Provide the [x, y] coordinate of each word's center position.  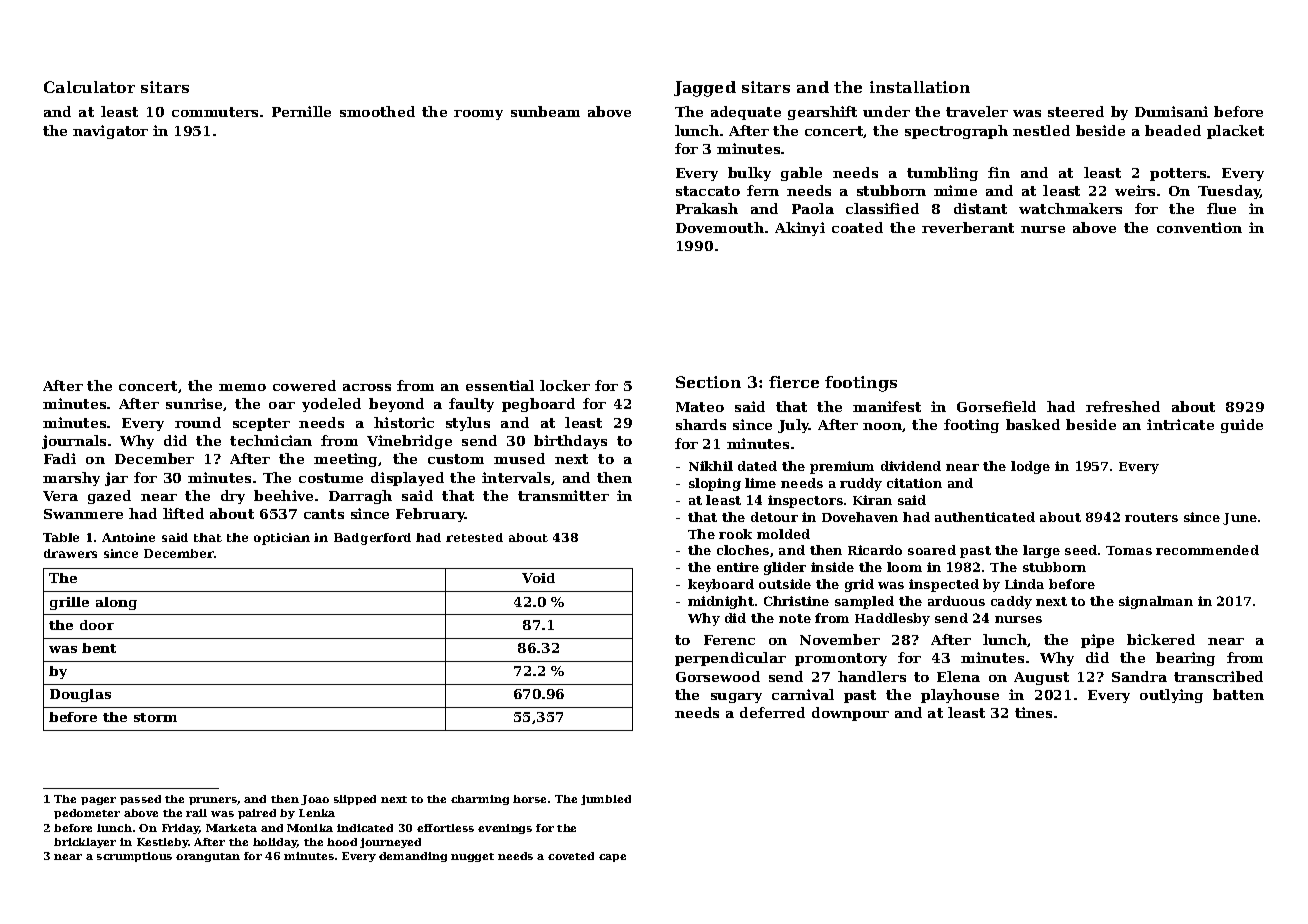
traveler [977, 111]
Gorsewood [718, 676]
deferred [772, 712]
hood [342, 842]
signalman [1156, 602]
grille [69, 603]
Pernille [301, 111]
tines [1033, 712]
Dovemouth [720, 227]
